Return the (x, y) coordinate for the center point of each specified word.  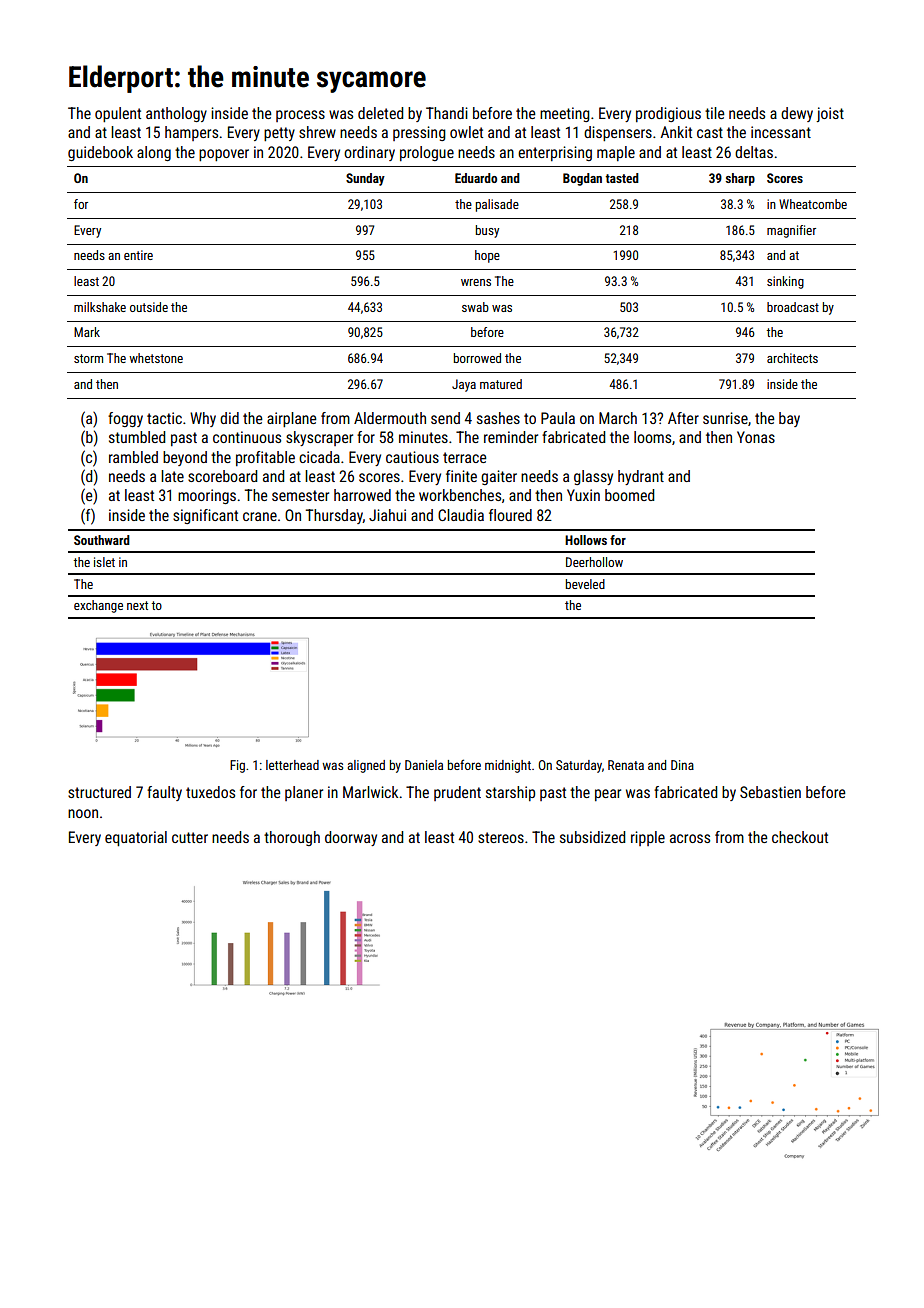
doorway (351, 838)
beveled (585, 584)
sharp (740, 179)
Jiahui (387, 515)
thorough (292, 838)
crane (260, 516)
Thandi (447, 113)
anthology (176, 114)
